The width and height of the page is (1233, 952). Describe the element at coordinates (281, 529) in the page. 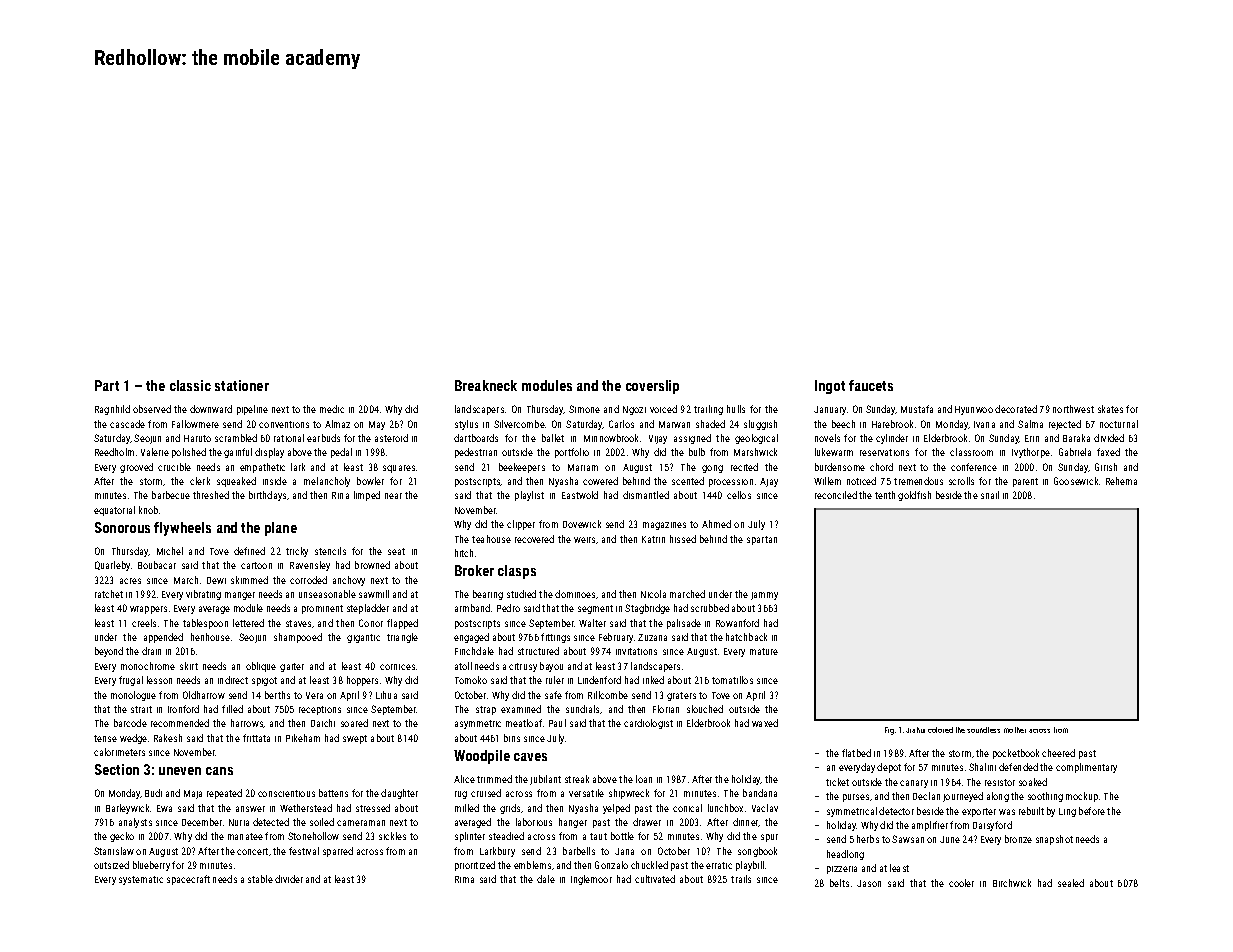

I see `plane` at that location.
